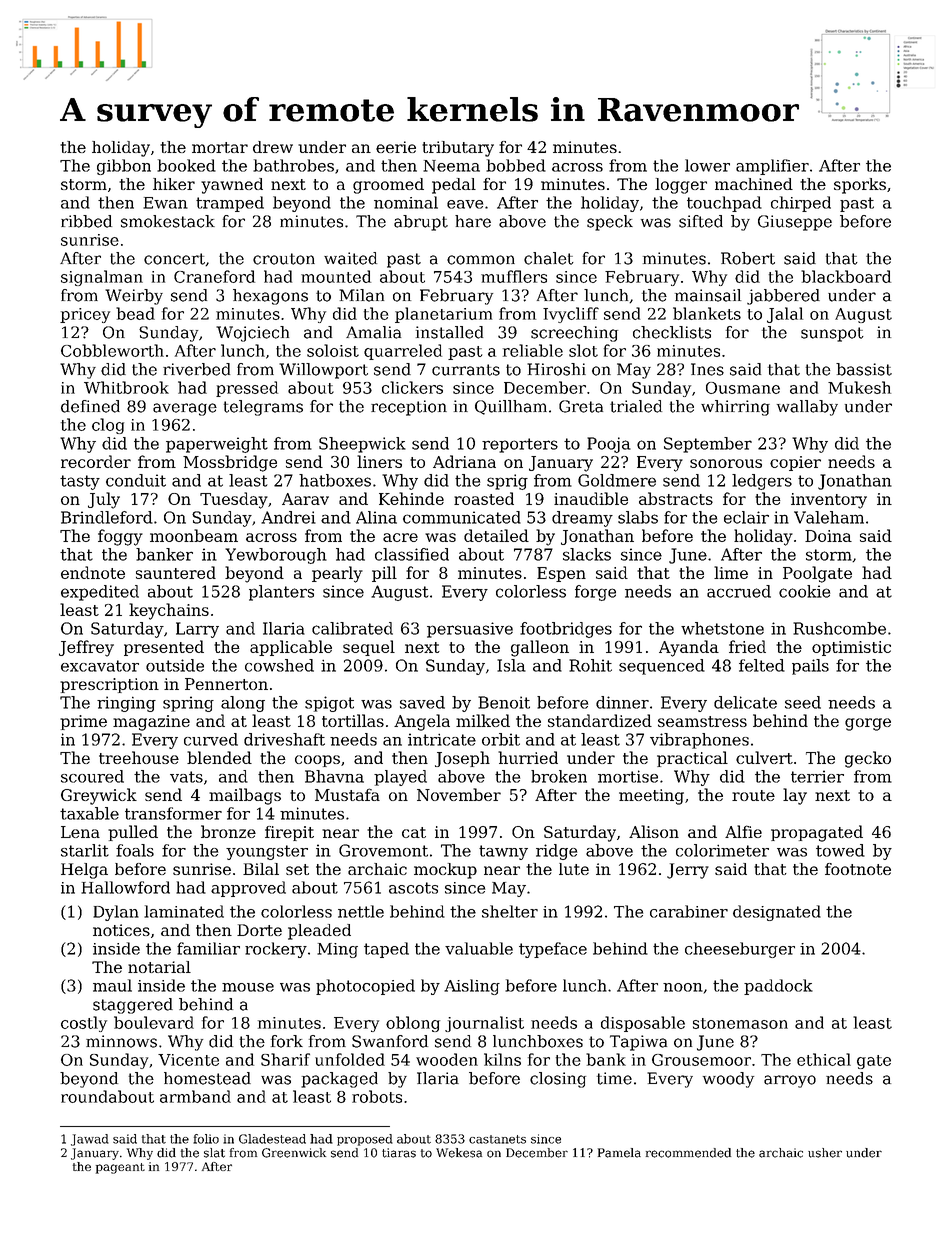 The height and width of the screenshot is (1233, 952). Describe the element at coordinates (707, 165) in the screenshot. I see `lower` at that location.
